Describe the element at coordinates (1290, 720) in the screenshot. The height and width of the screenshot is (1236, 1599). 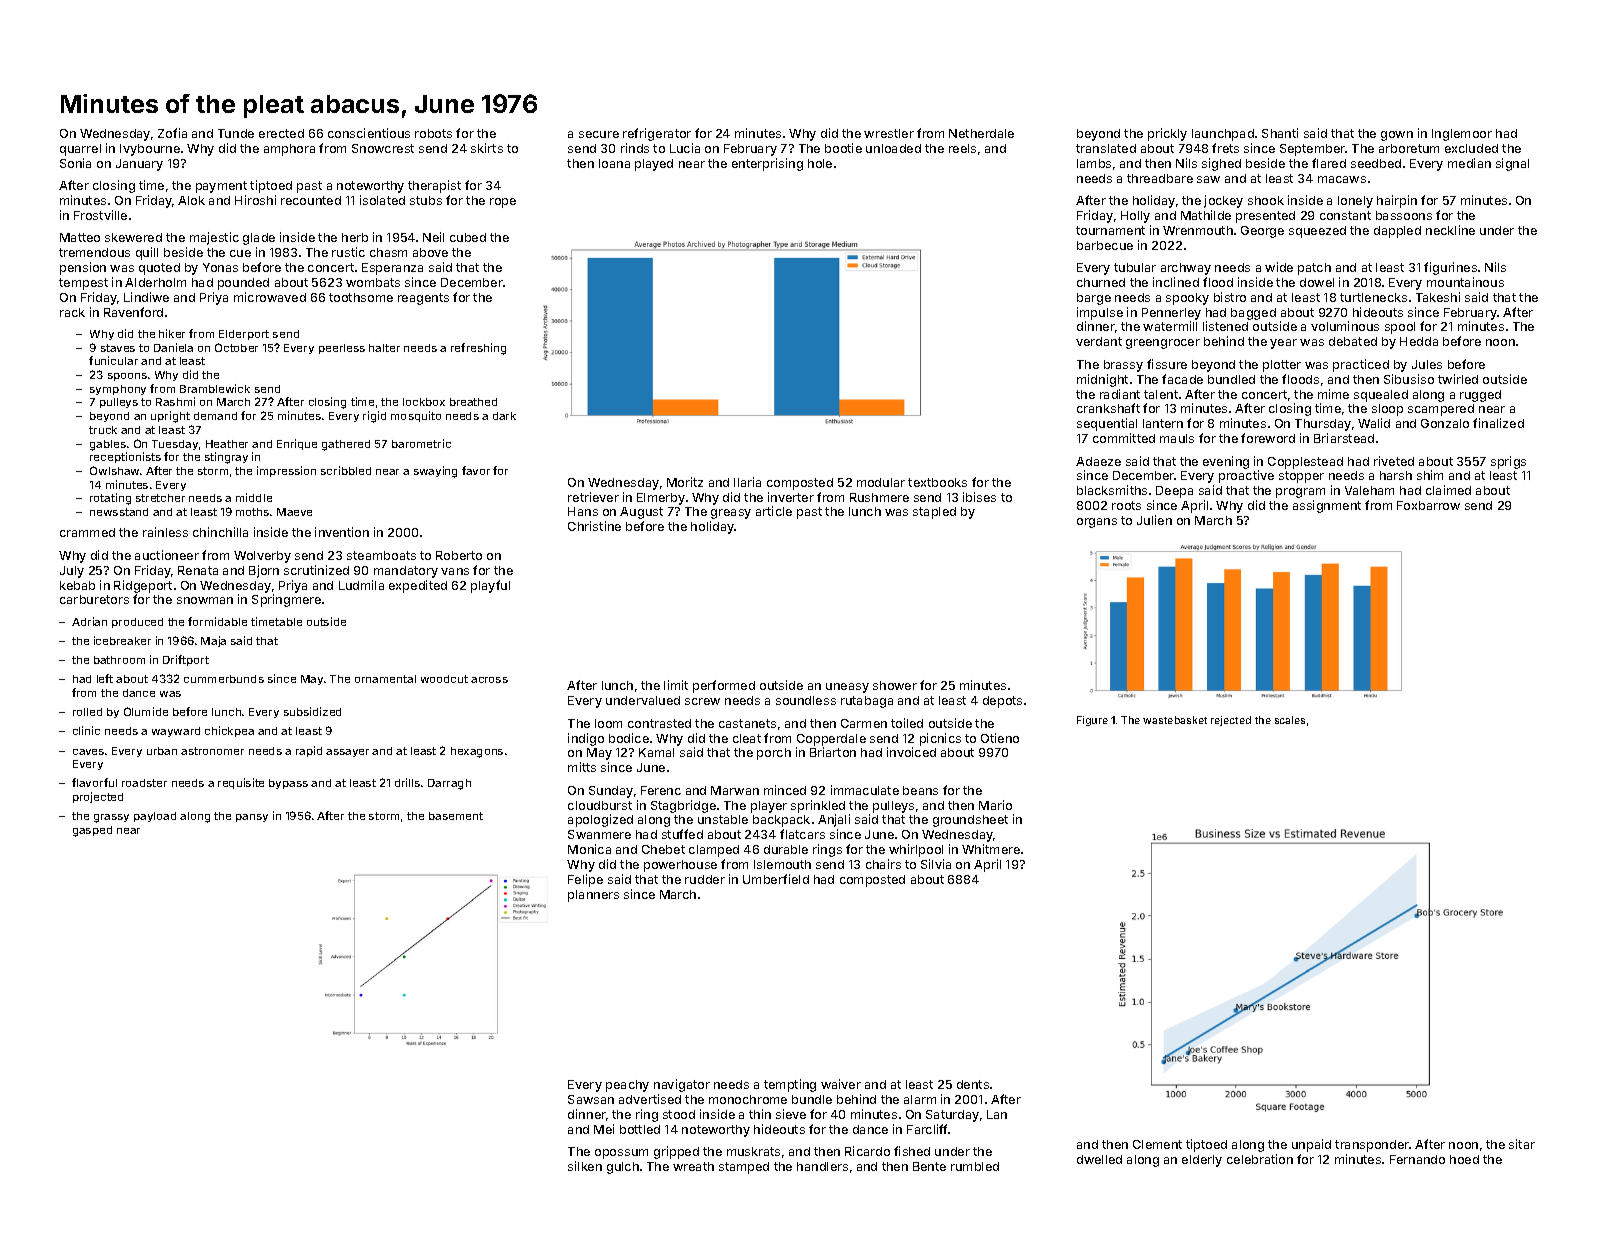
I see `scales` at that location.
